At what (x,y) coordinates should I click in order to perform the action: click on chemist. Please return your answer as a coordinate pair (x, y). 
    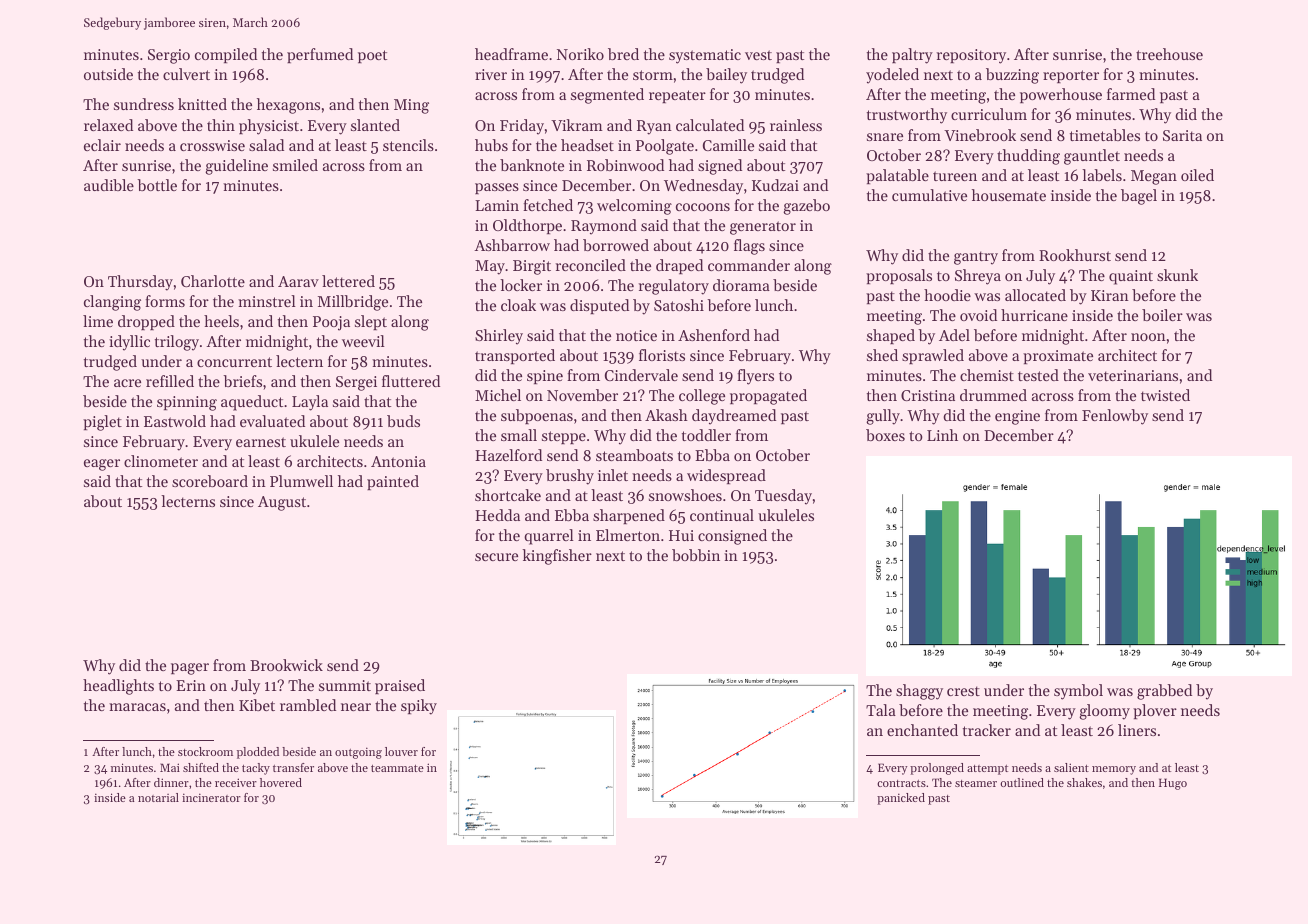
    Looking at the image, I should click on (987, 375).
